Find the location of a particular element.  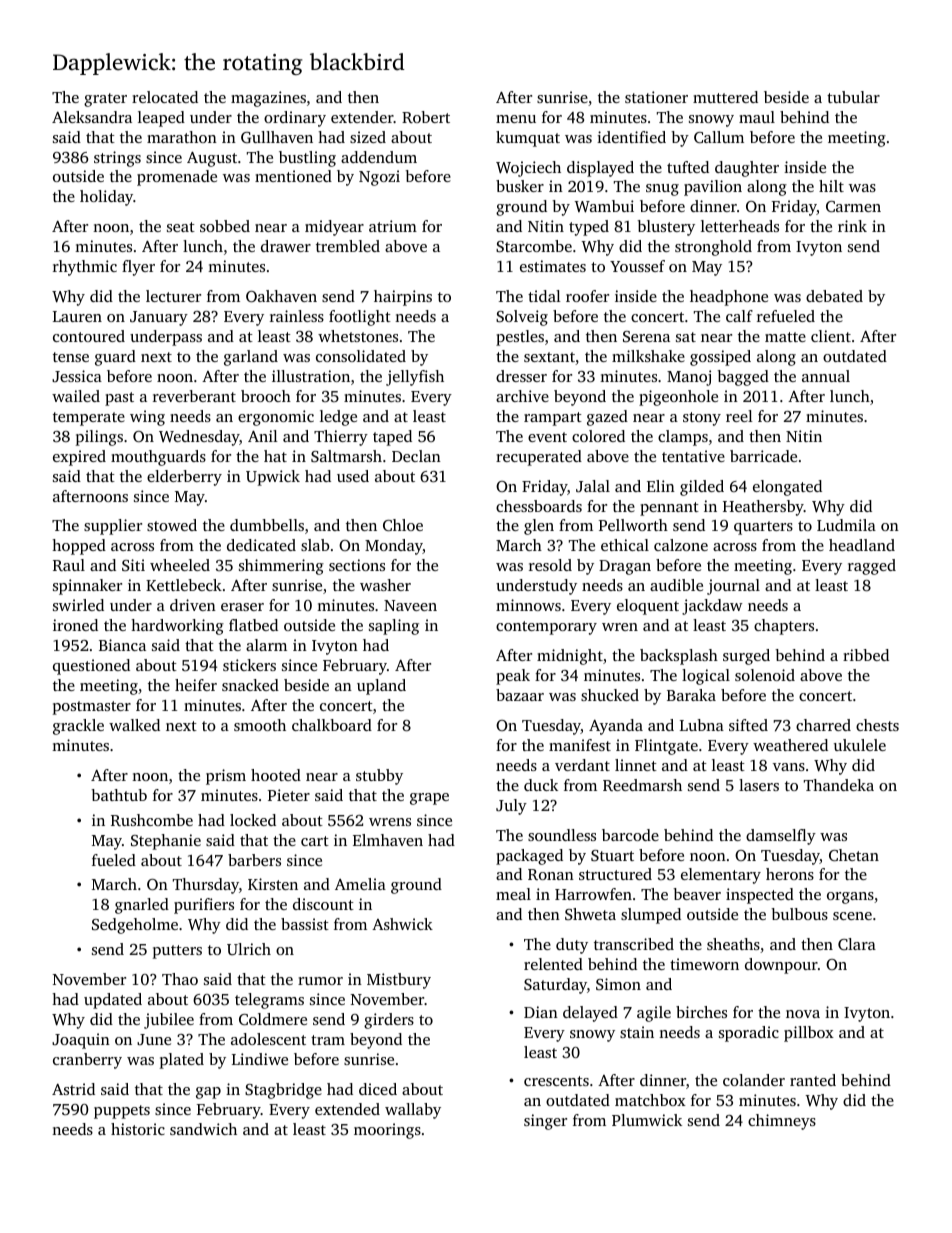

contemporary is located at coordinates (546, 628).
